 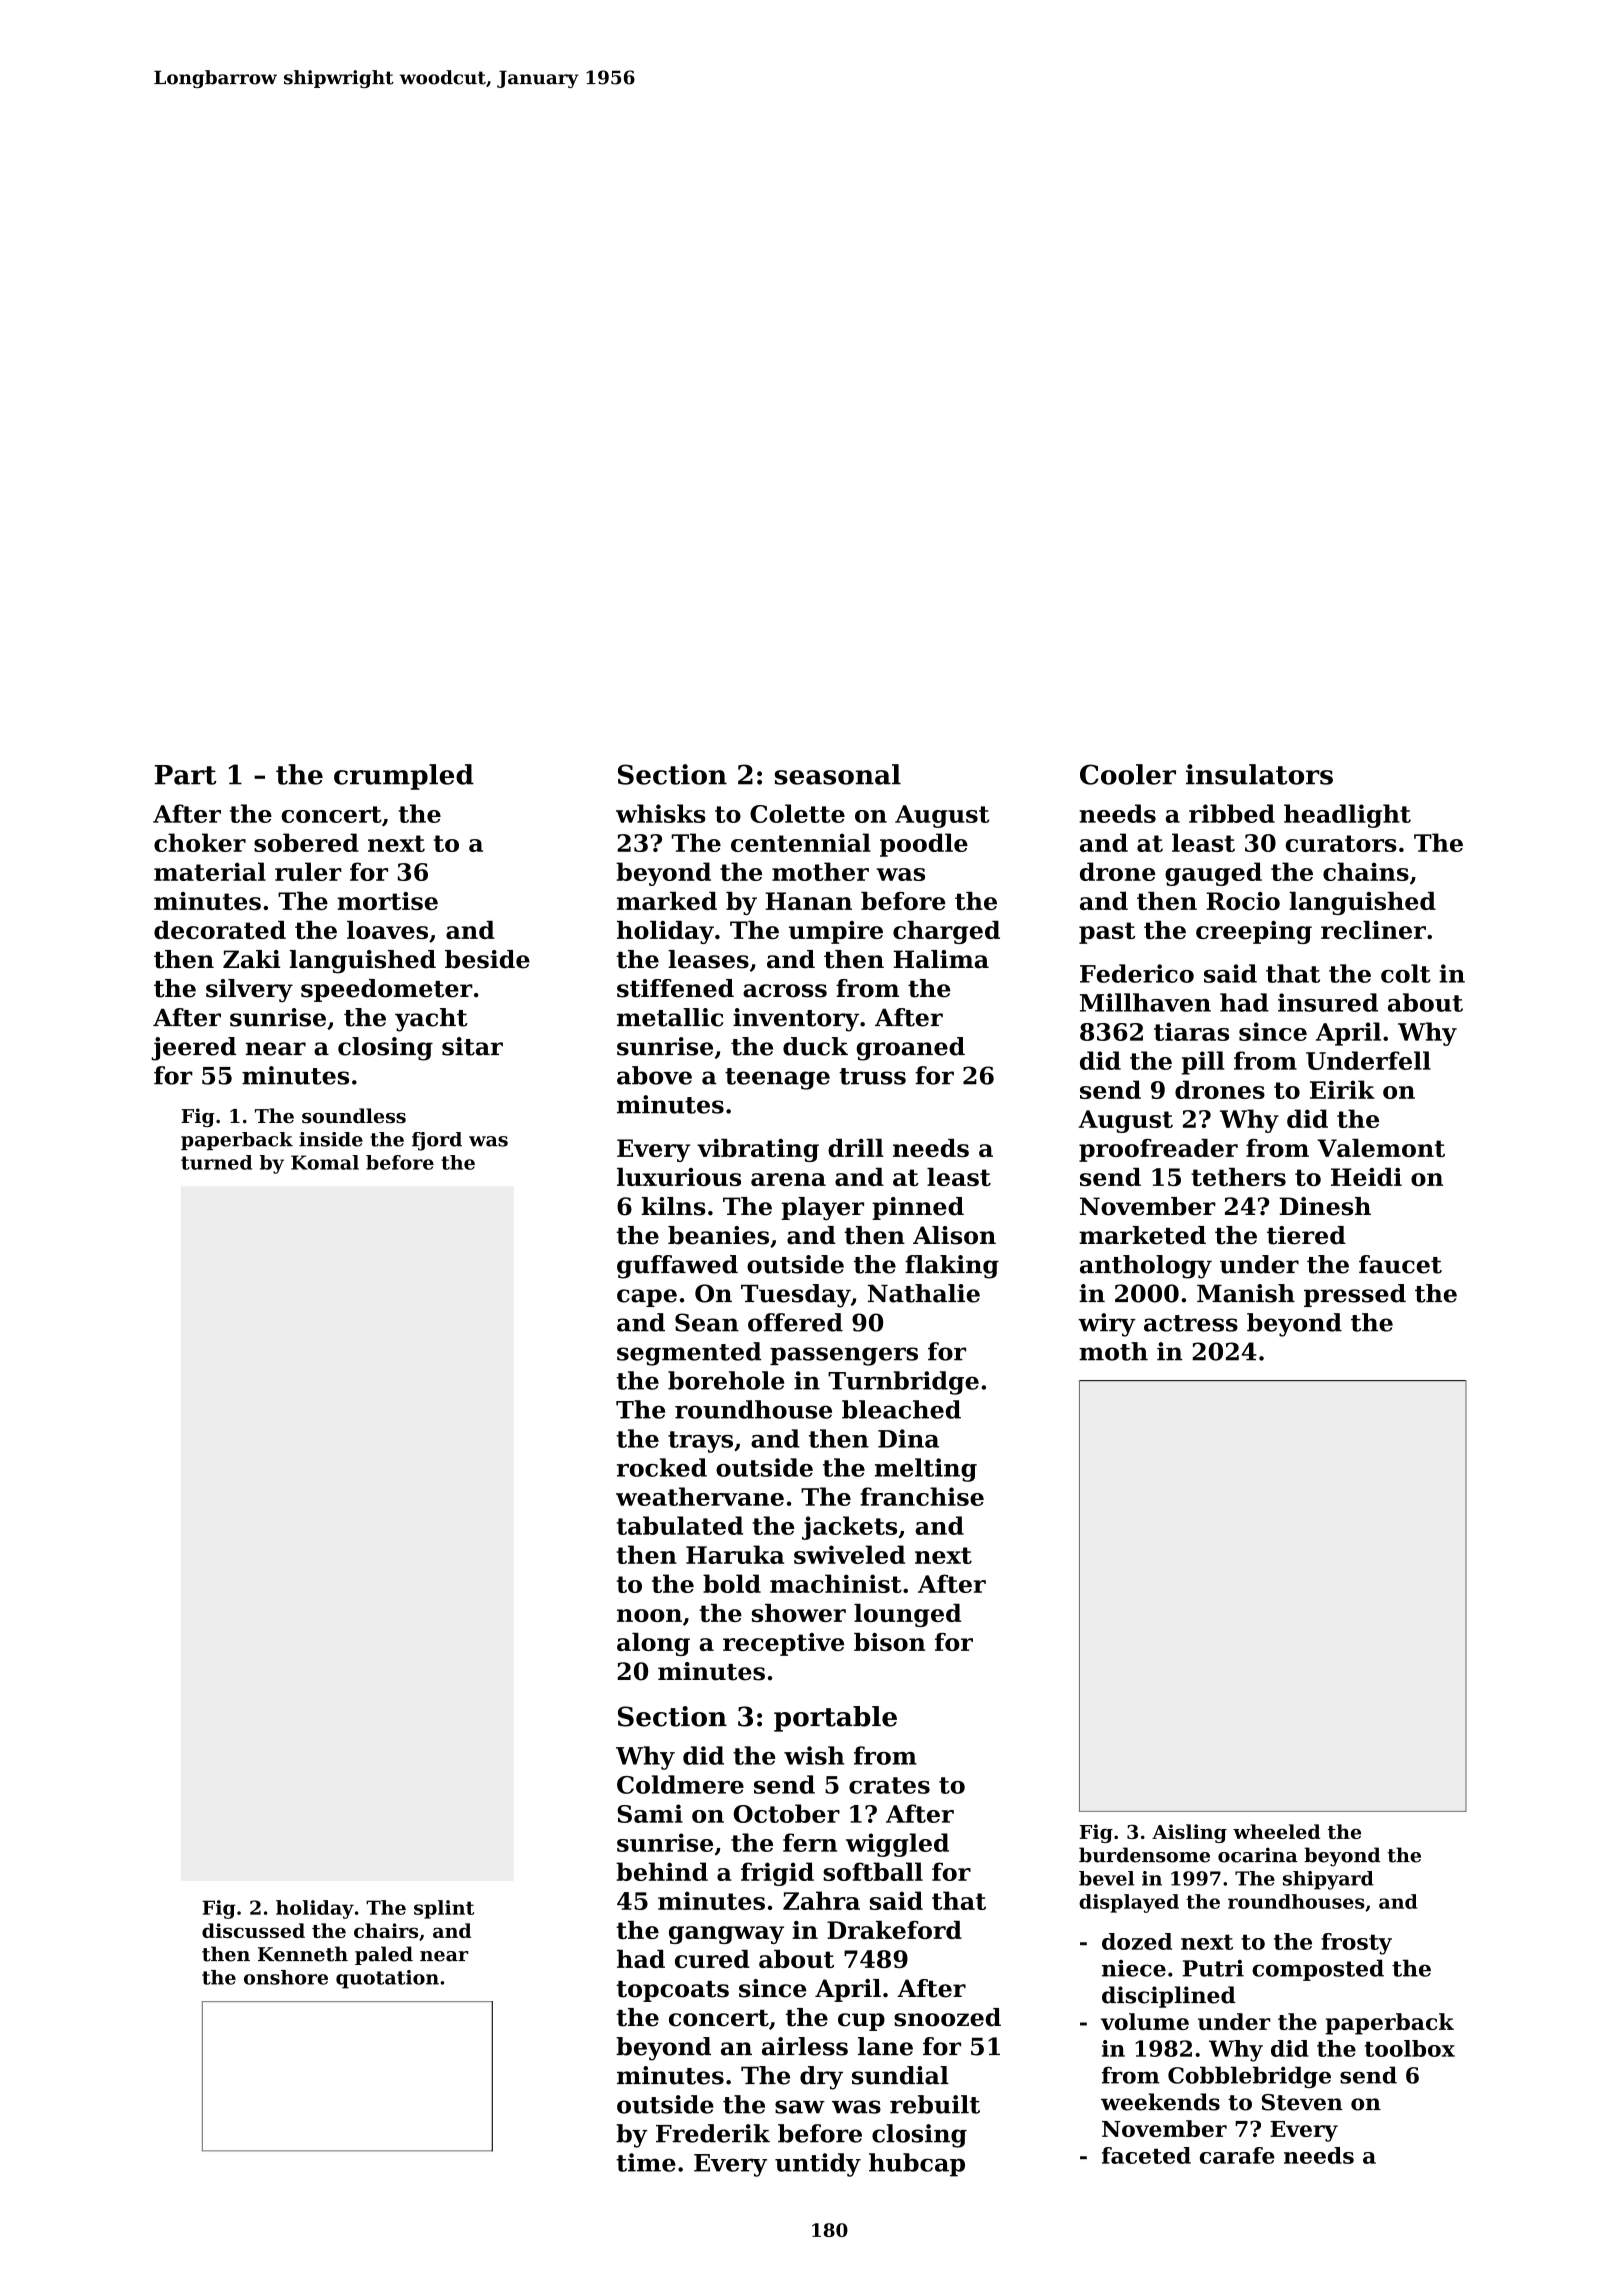 What do you see at coordinates (1328, 1002) in the document?
I see `insured` at bounding box center [1328, 1002].
